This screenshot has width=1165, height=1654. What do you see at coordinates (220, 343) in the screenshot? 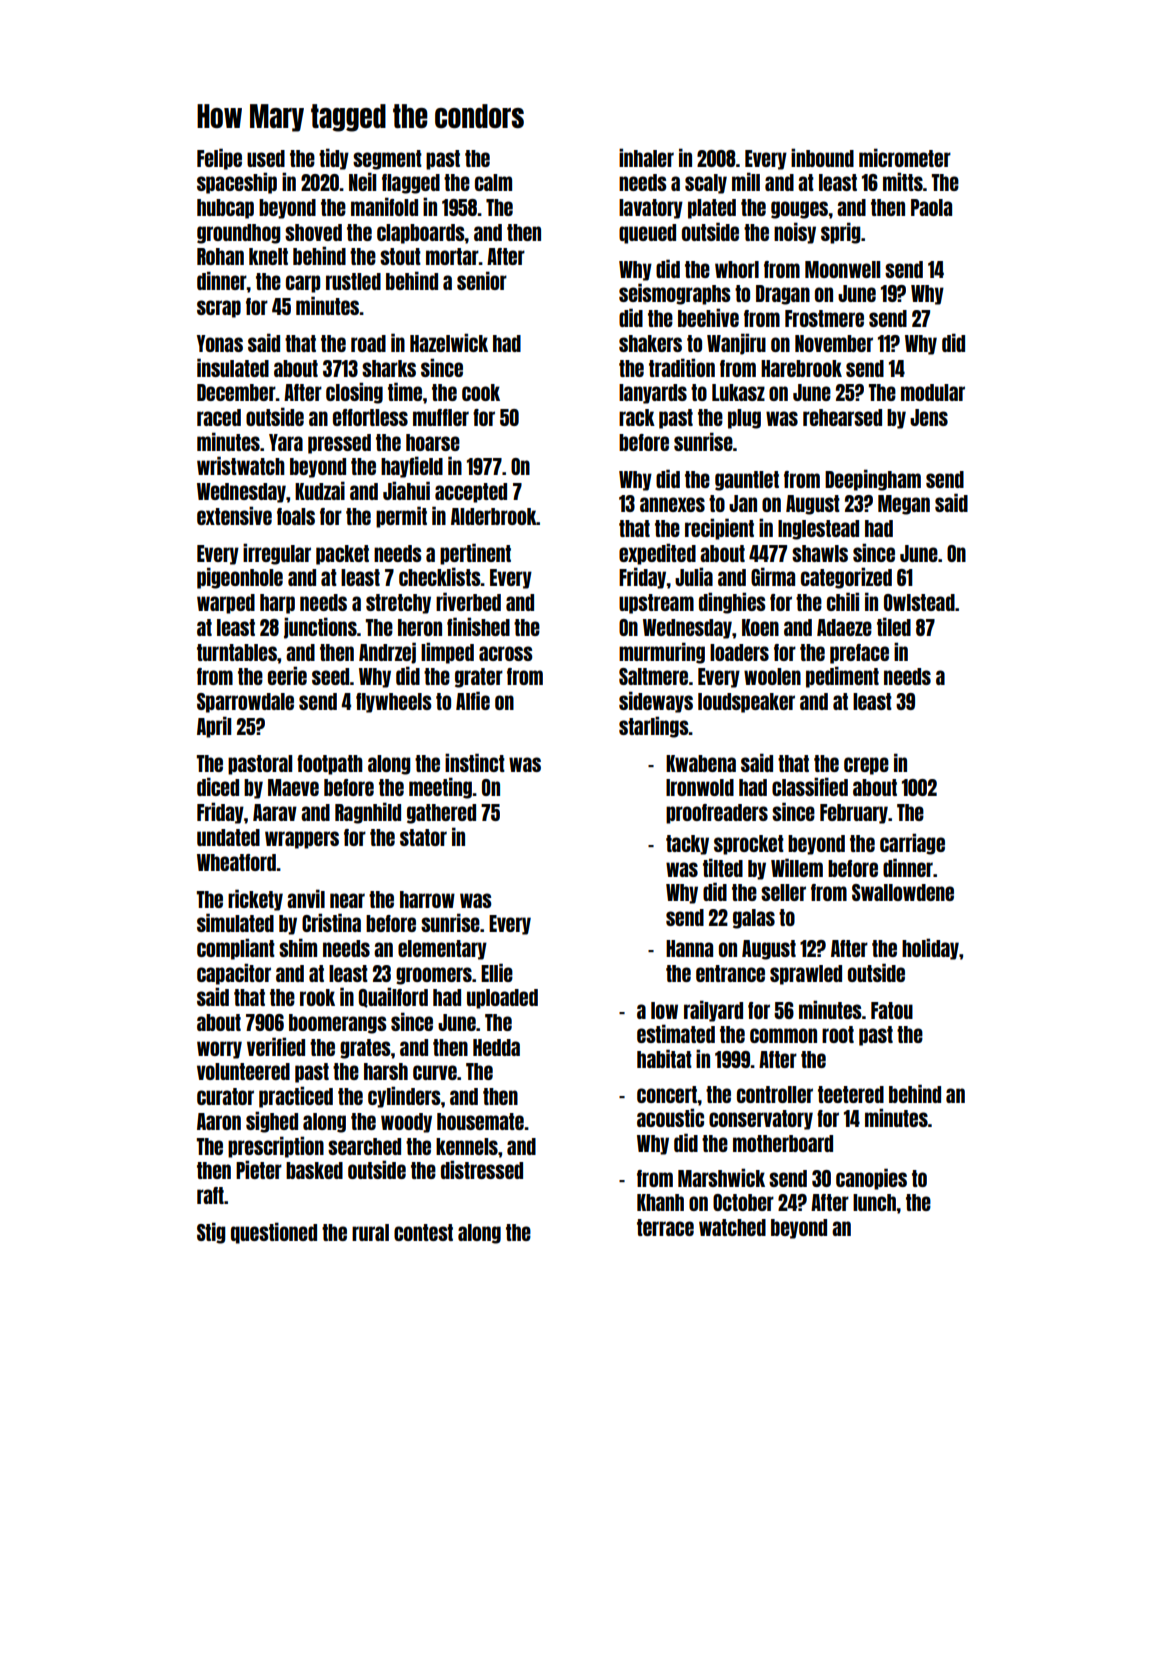
I see `Yonas` at bounding box center [220, 343].
